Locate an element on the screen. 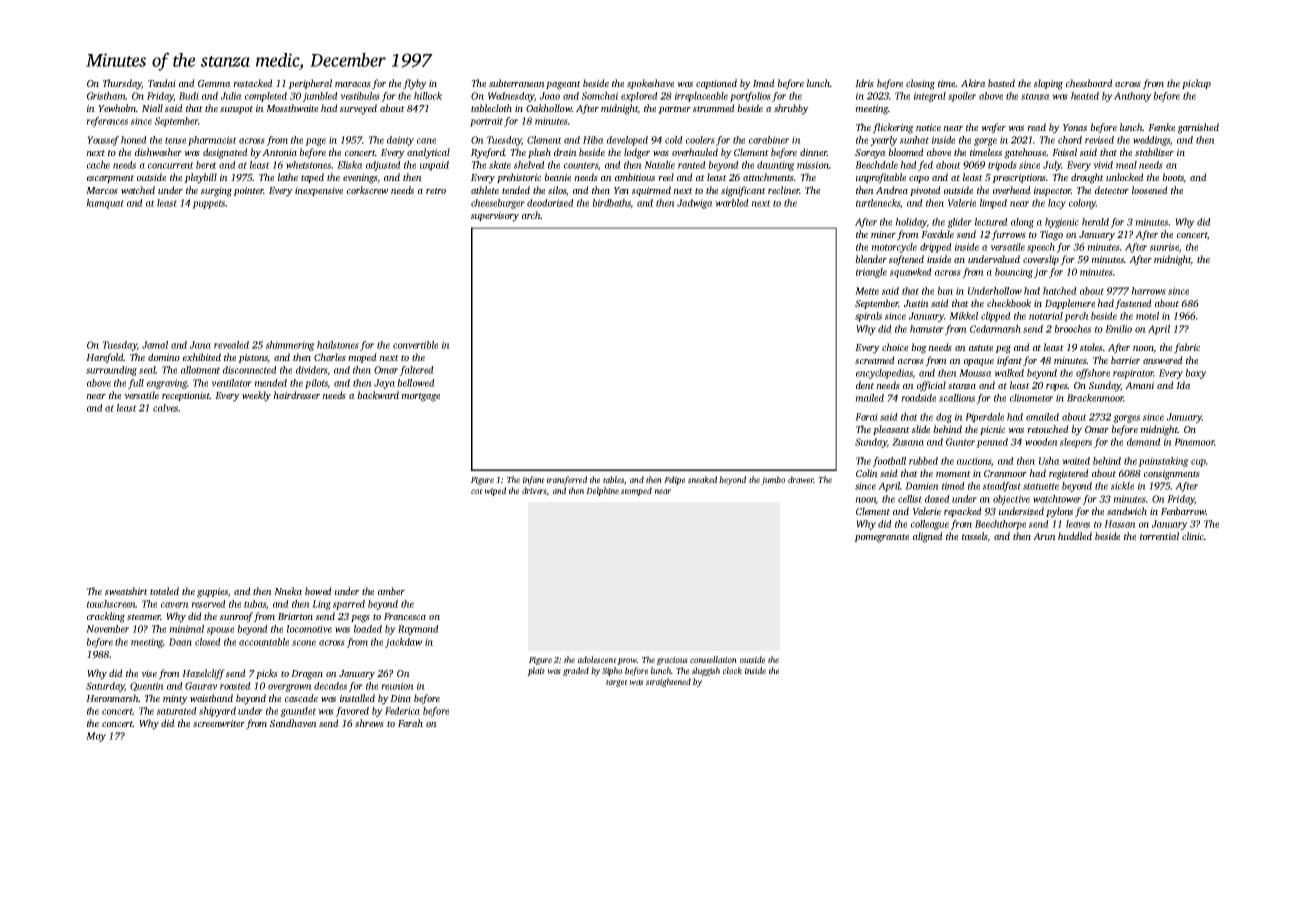  Foxdale is located at coordinates (937, 234).
